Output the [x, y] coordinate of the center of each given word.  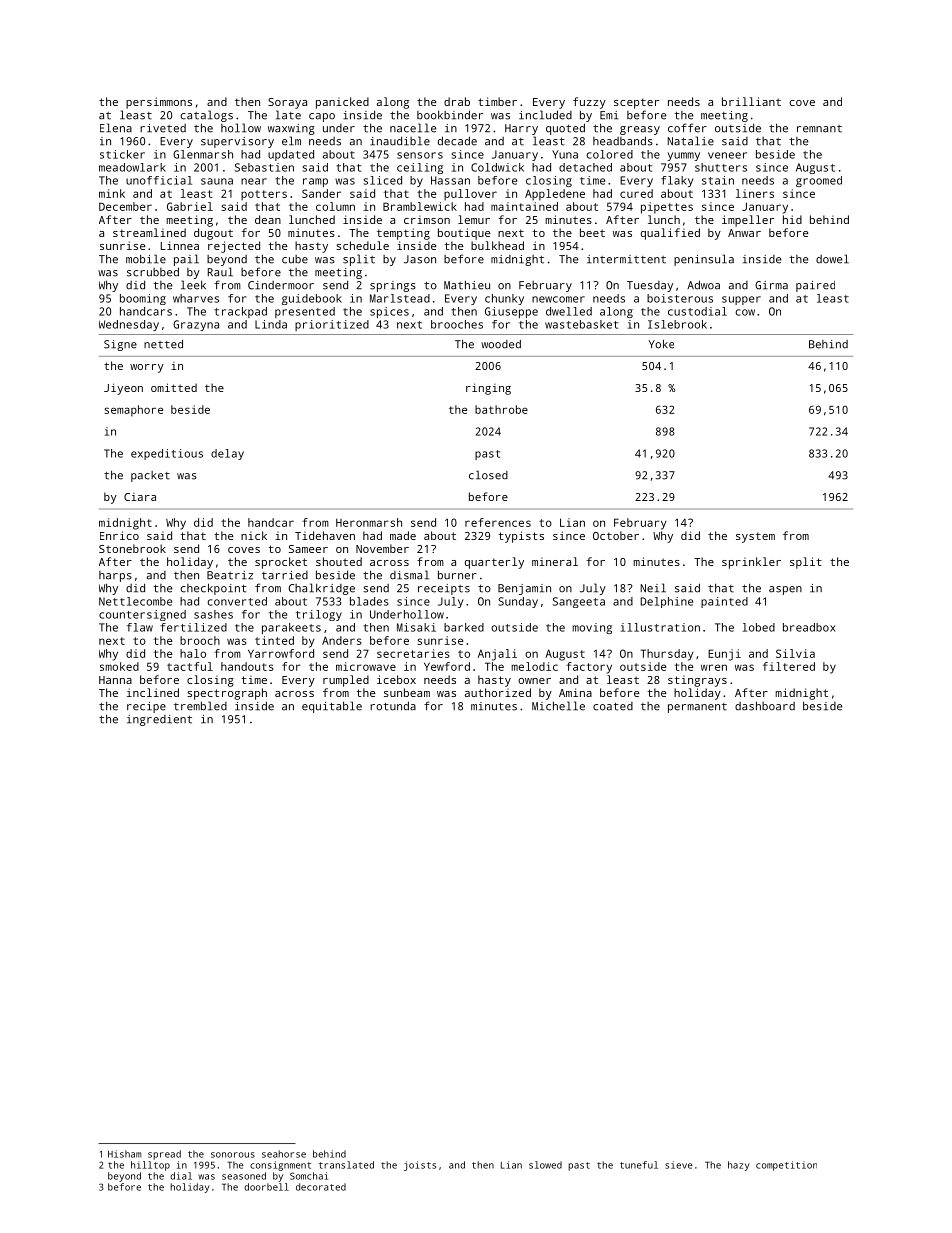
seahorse [284, 1154]
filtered [789, 666]
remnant [819, 129]
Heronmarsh [369, 522]
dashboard [765, 706]
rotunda [393, 706]
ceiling [420, 168]
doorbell [266, 1187]
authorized [498, 692]
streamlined [149, 232]
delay [227, 454]
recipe [146, 707]
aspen [785, 590]
